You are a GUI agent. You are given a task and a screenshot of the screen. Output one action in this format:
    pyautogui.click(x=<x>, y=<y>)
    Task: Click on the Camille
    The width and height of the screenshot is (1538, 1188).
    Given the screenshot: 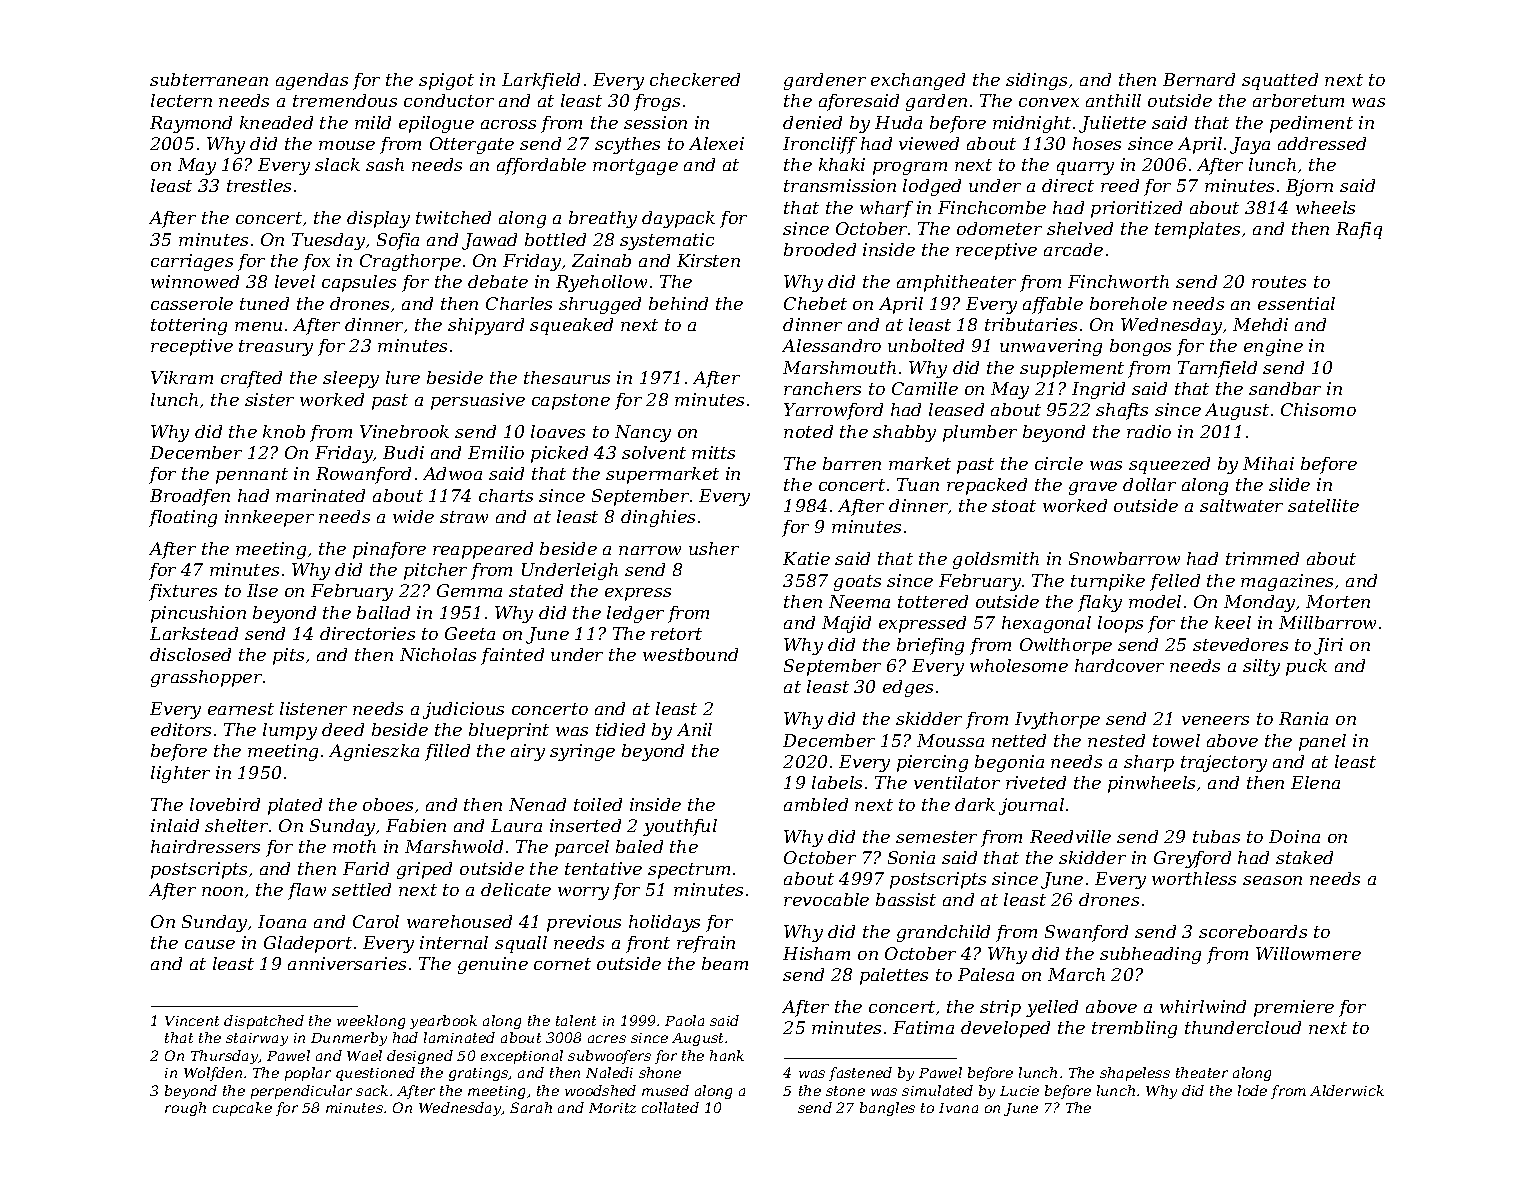 What is the action you would take?
    pyautogui.click(x=925, y=388)
